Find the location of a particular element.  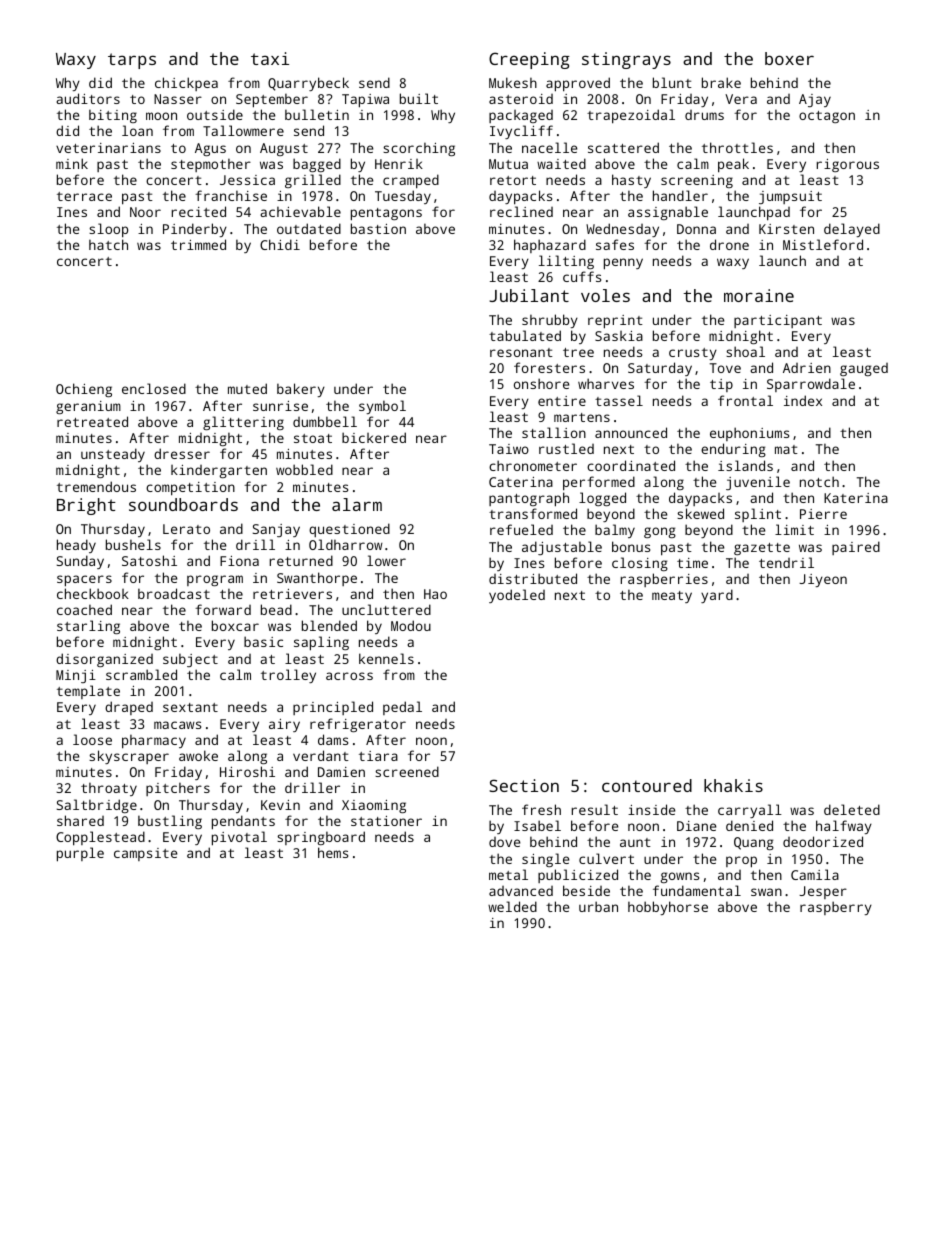

welded is located at coordinates (512, 906).
